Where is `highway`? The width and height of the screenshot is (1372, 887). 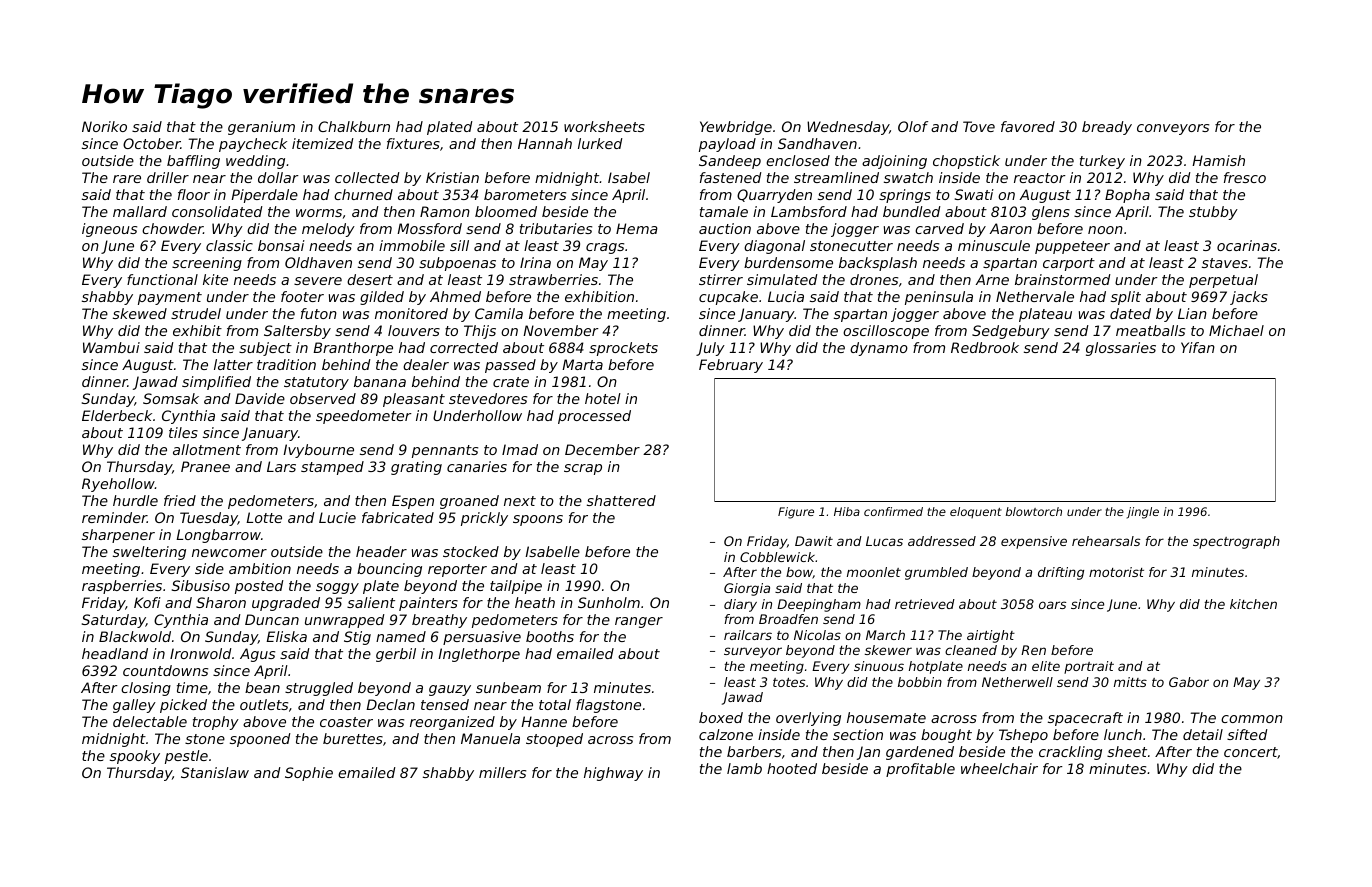 highway is located at coordinates (613, 774).
